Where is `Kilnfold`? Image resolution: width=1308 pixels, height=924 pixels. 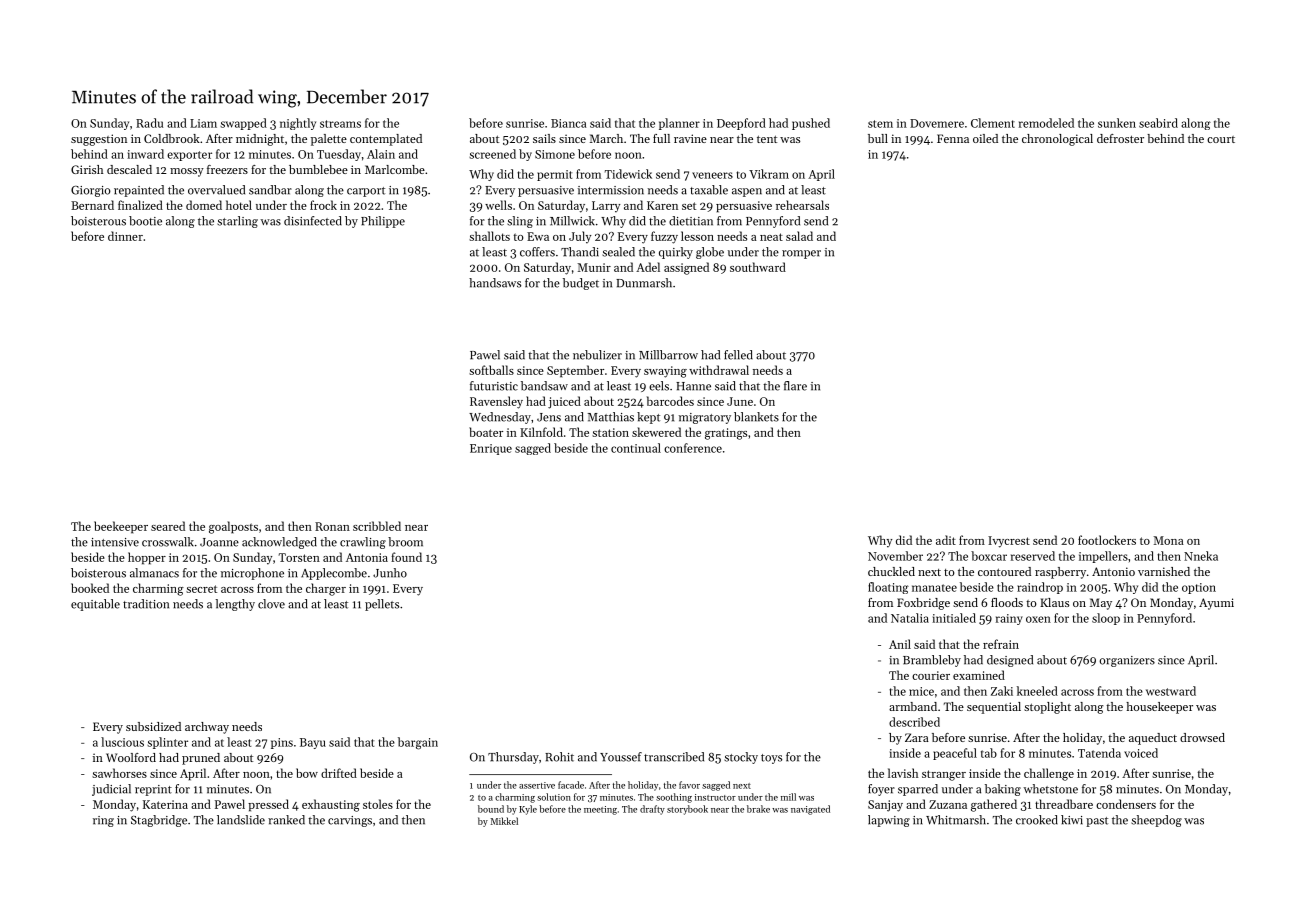
Kilnfold is located at coordinates (541, 432).
